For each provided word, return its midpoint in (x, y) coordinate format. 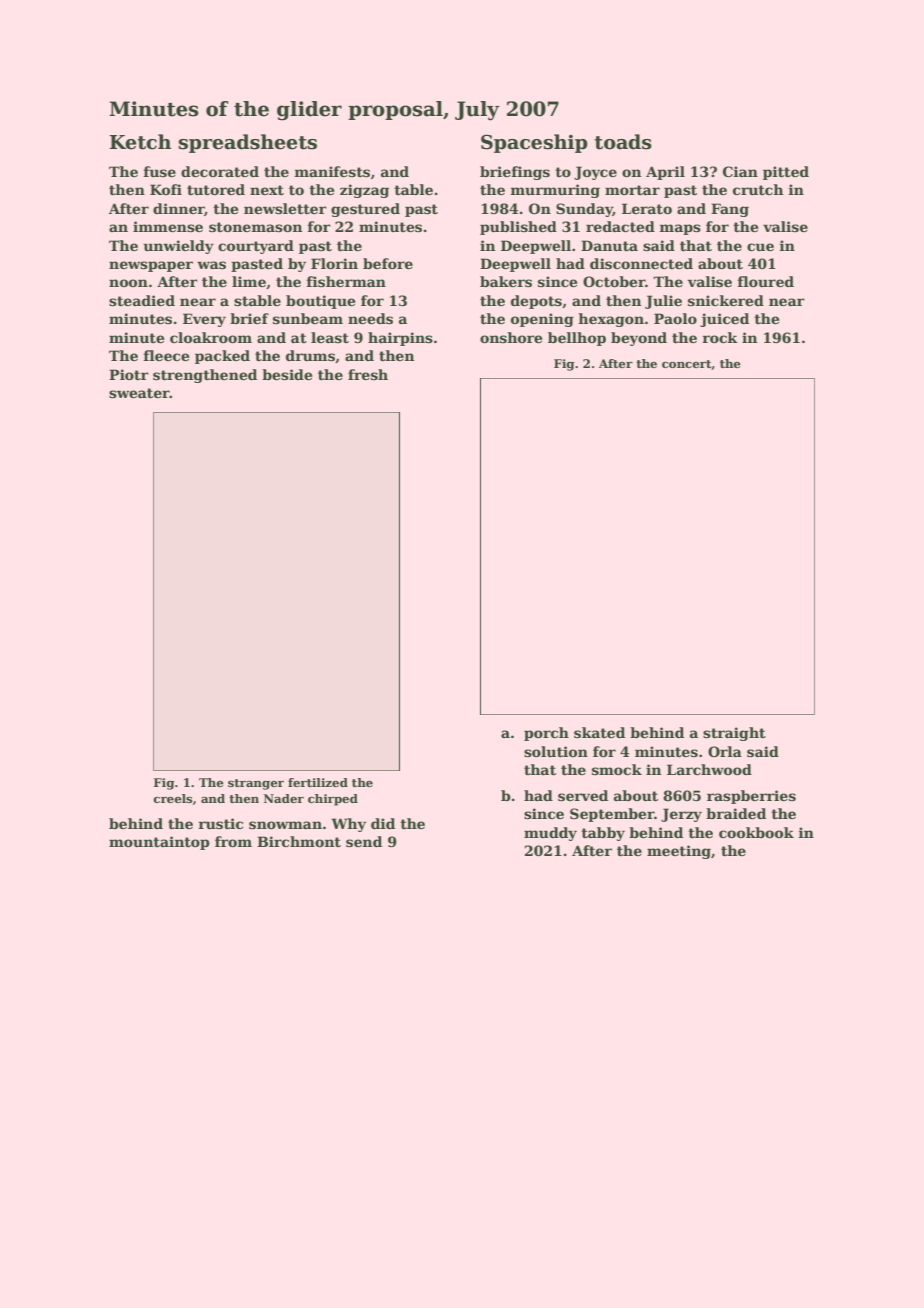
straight (734, 734)
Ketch (140, 142)
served (583, 795)
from (233, 841)
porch (546, 734)
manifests (332, 171)
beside (287, 374)
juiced (724, 320)
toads (623, 142)
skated (599, 732)
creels (173, 798)
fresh (368, 374)
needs (370, 318)
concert (687, 365)
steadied (142, 300)
